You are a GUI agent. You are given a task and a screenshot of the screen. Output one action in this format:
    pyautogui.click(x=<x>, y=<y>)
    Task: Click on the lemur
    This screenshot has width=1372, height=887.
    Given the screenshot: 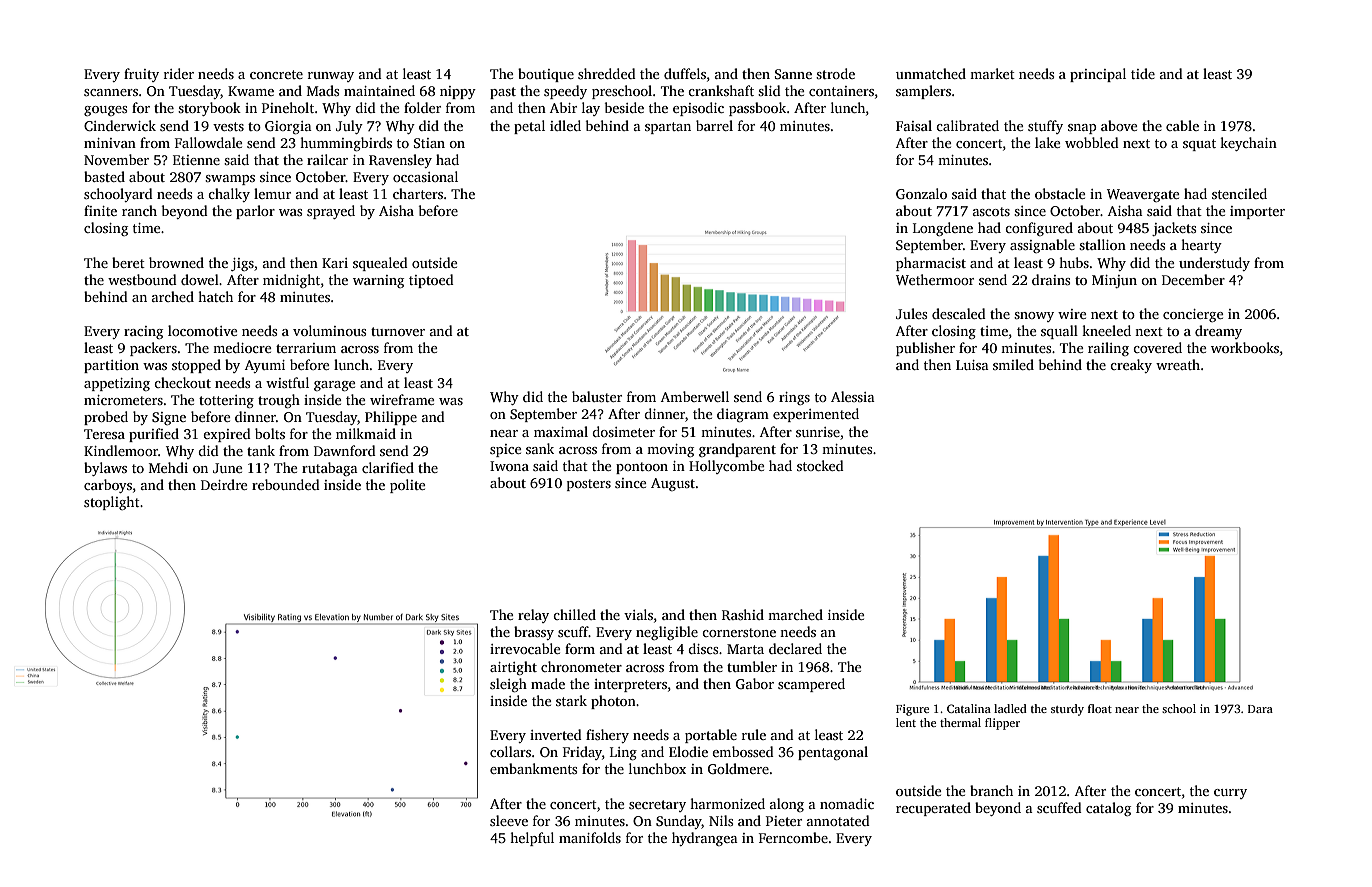 What is the action you would take?
    pyautogui.click(x=272, y=193)
